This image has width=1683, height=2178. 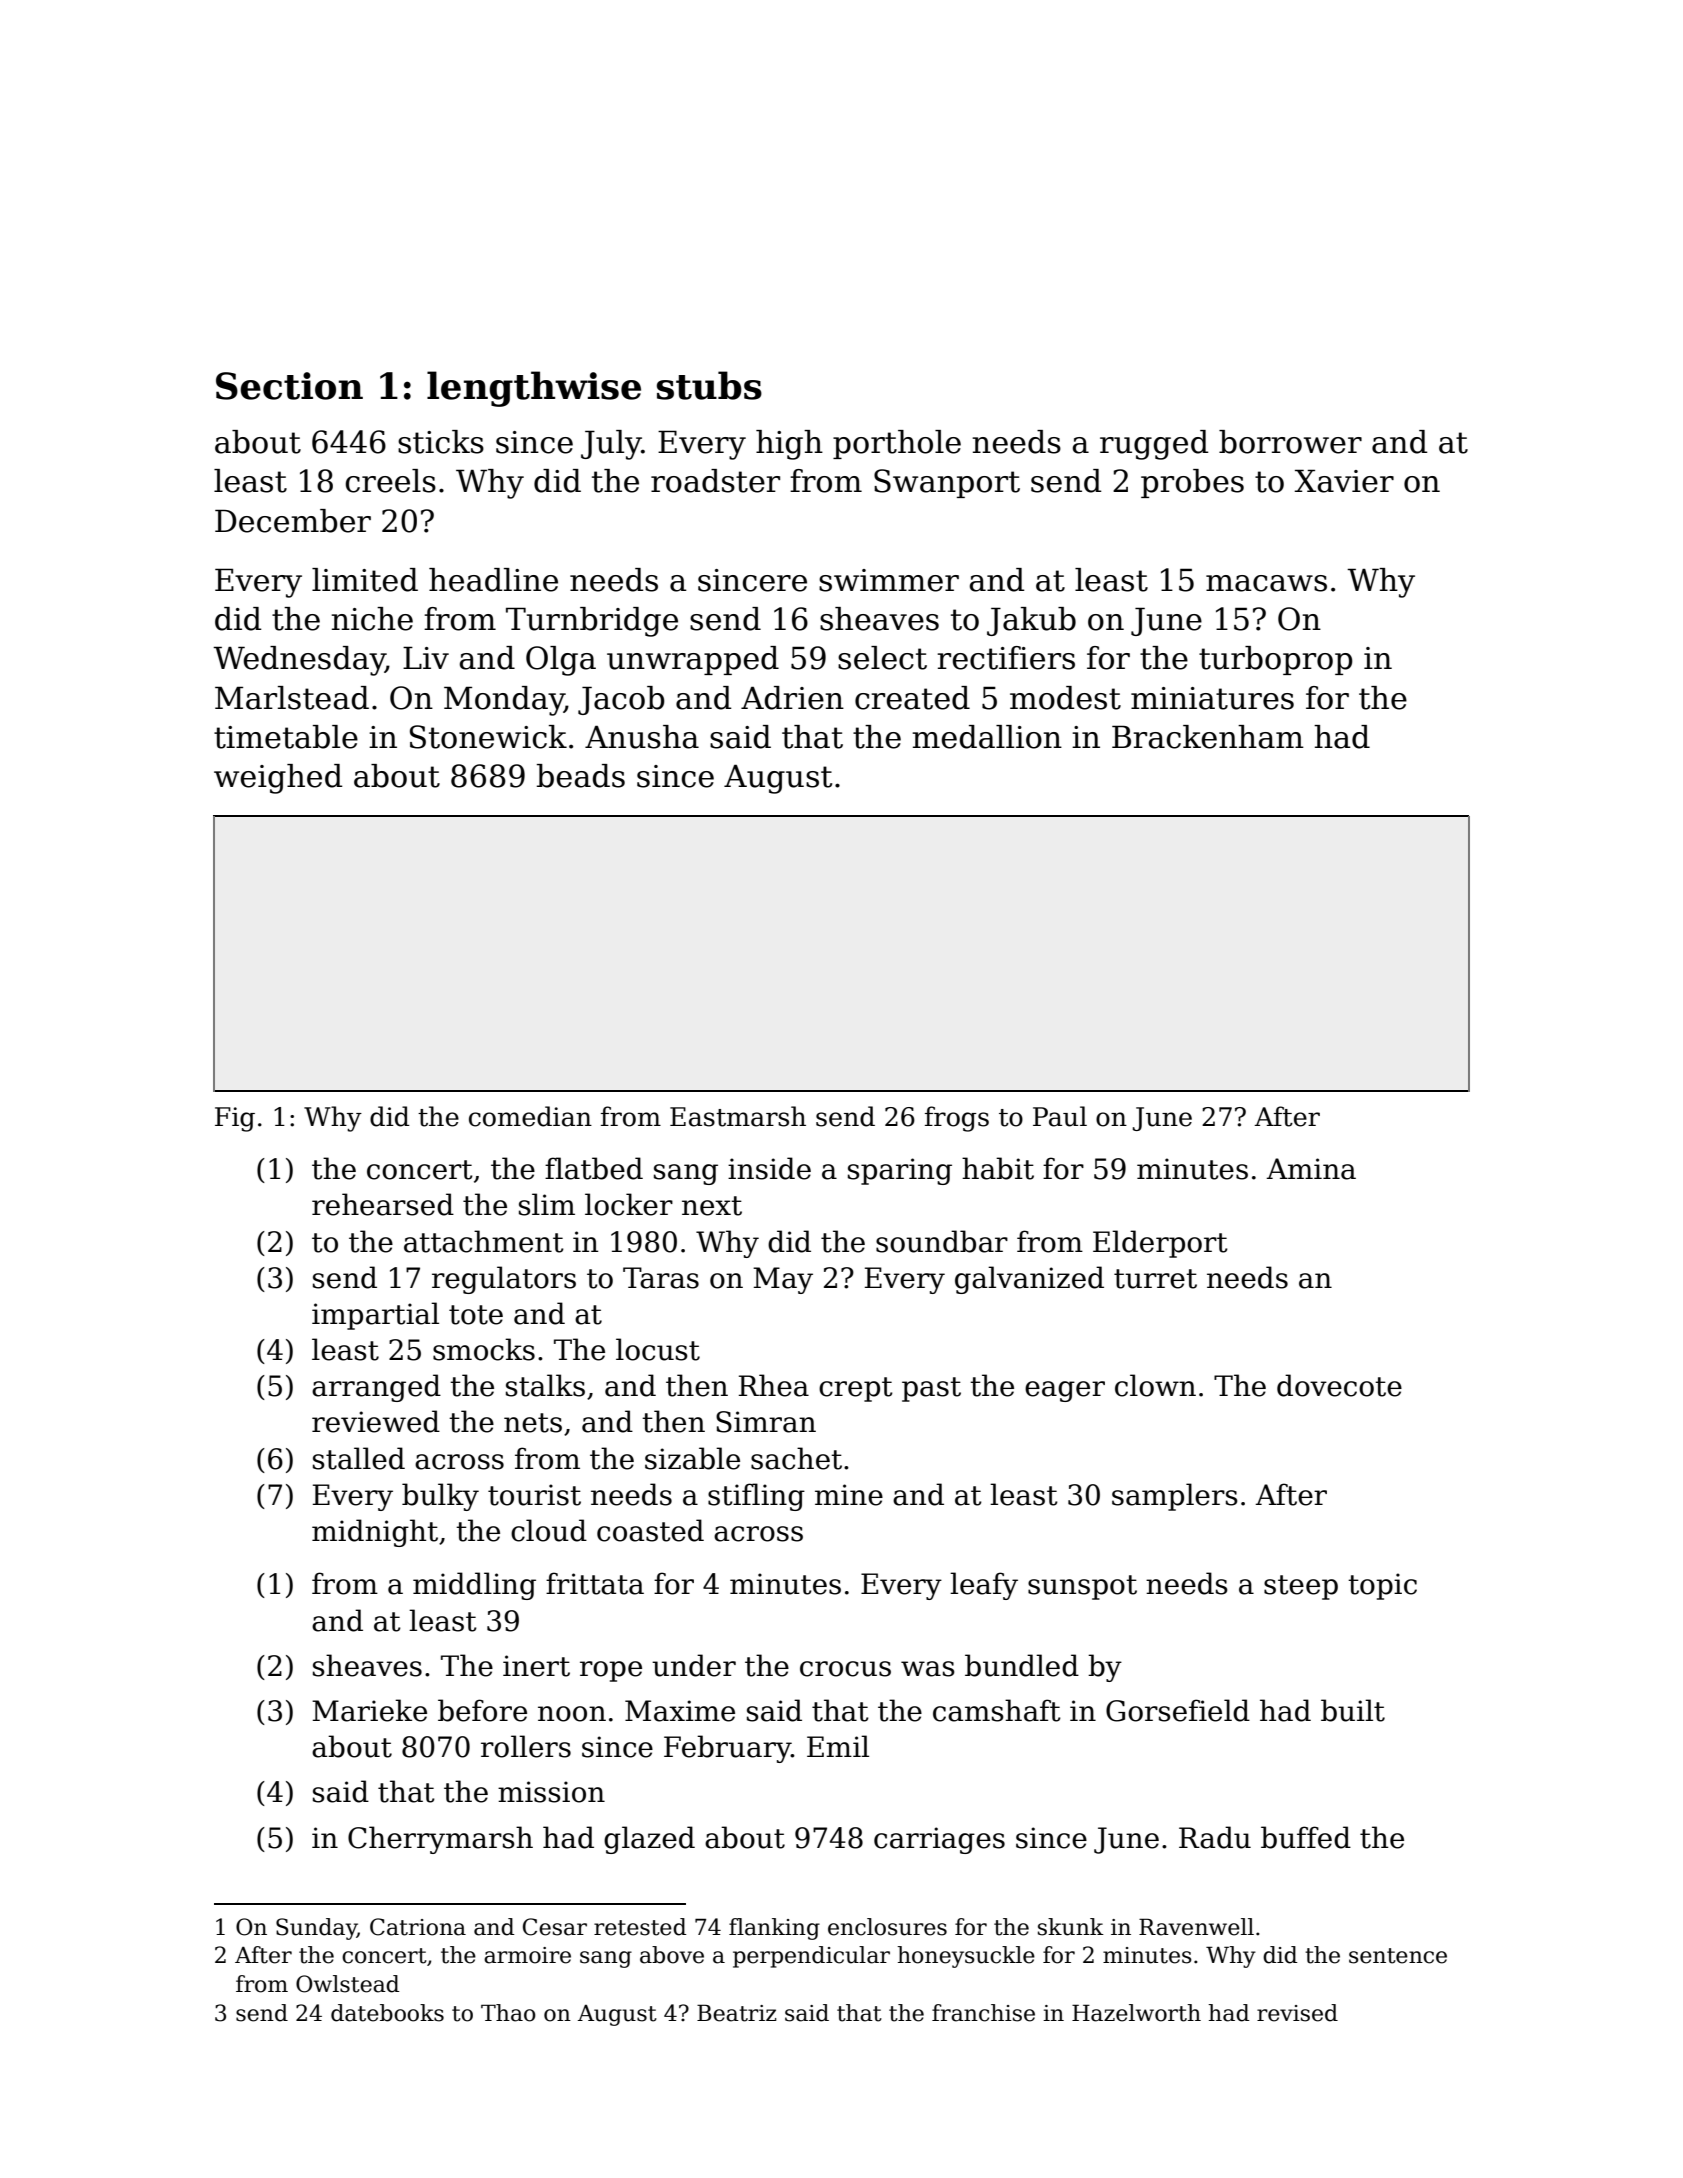 What do you see at coordinates (278, 779) in the image?
I see `weighed` at bounding box center [278, 779].
